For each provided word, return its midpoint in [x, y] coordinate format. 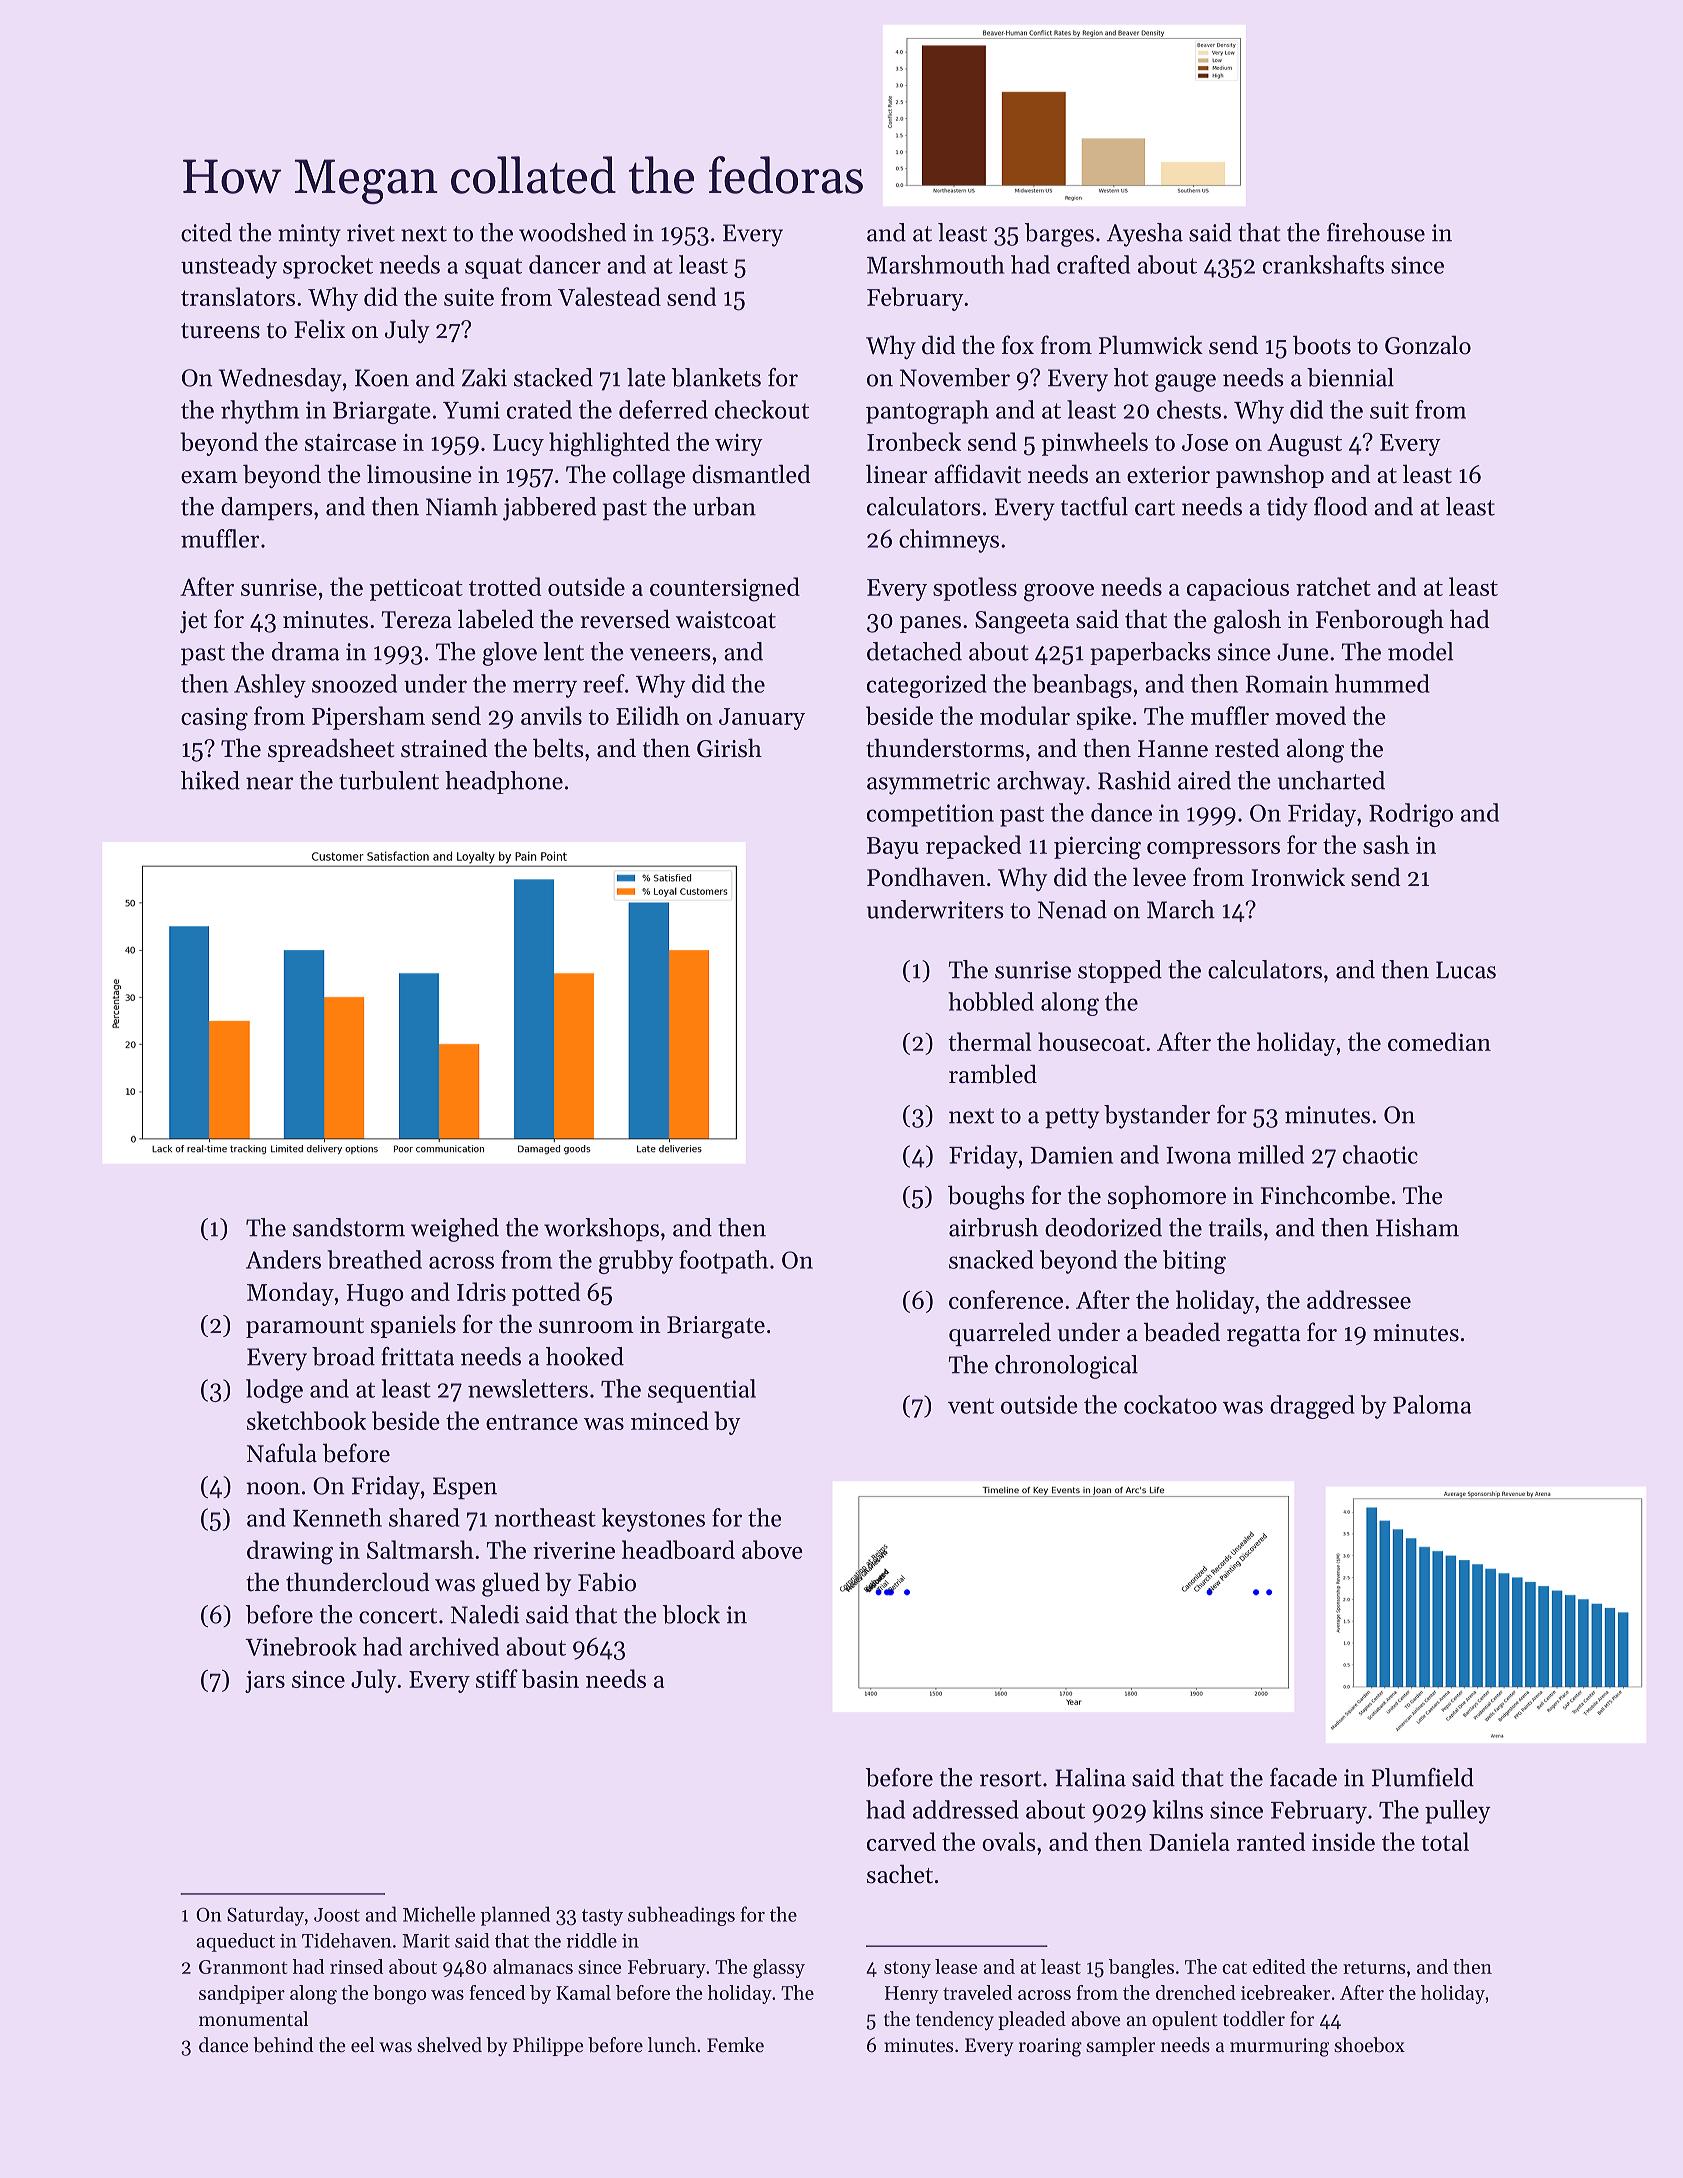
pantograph [927, 412]
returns [1374, 1968]
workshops [601, 1230]
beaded [1182, 1332]
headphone [504, 782]
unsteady [229, 267]
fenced [497, 1992]
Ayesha [1145, 235]
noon [273, 1488]
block [691, 1614]
